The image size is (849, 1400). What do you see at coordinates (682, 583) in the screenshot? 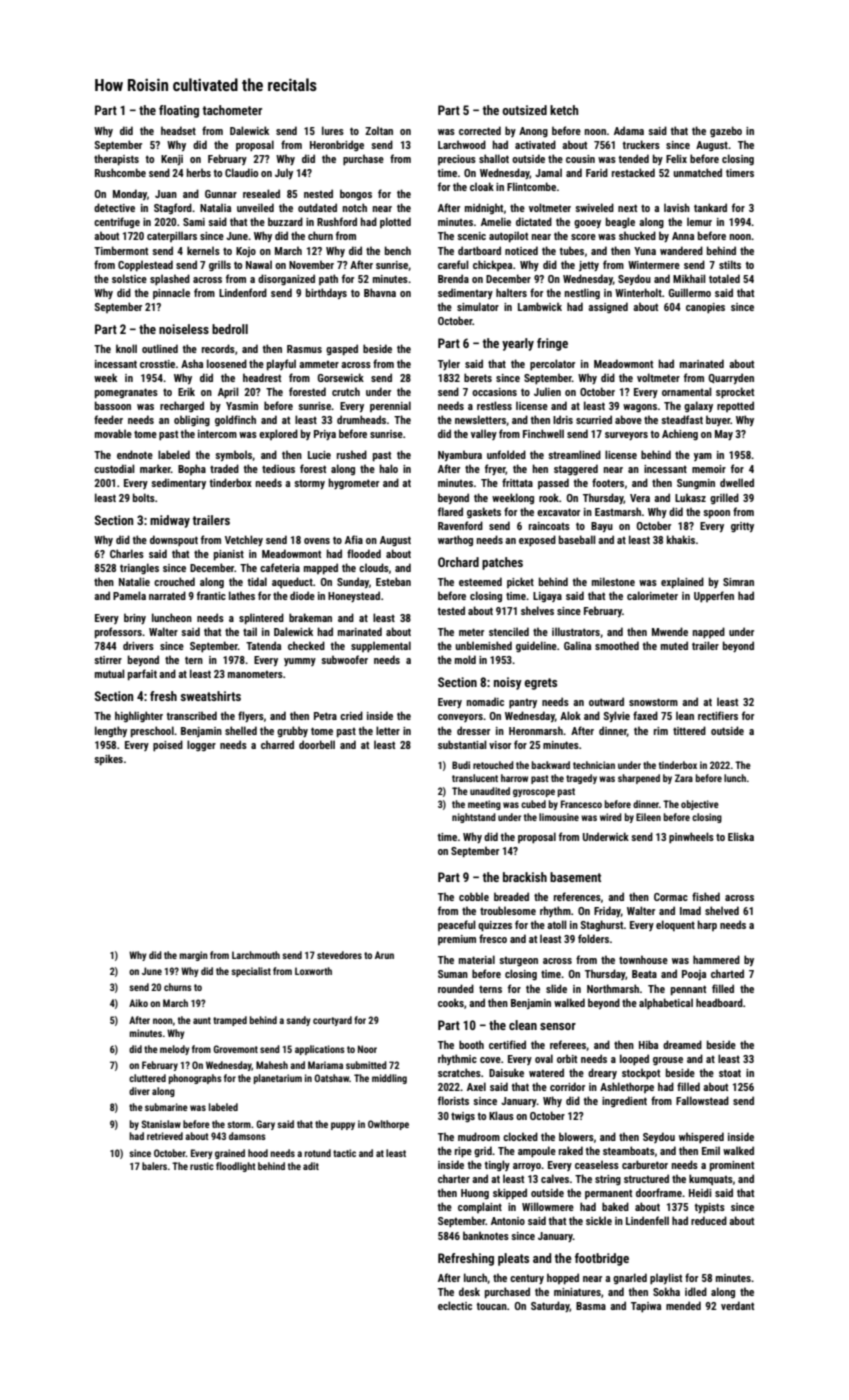
I see `explained` at bounding box center [682, 583].
